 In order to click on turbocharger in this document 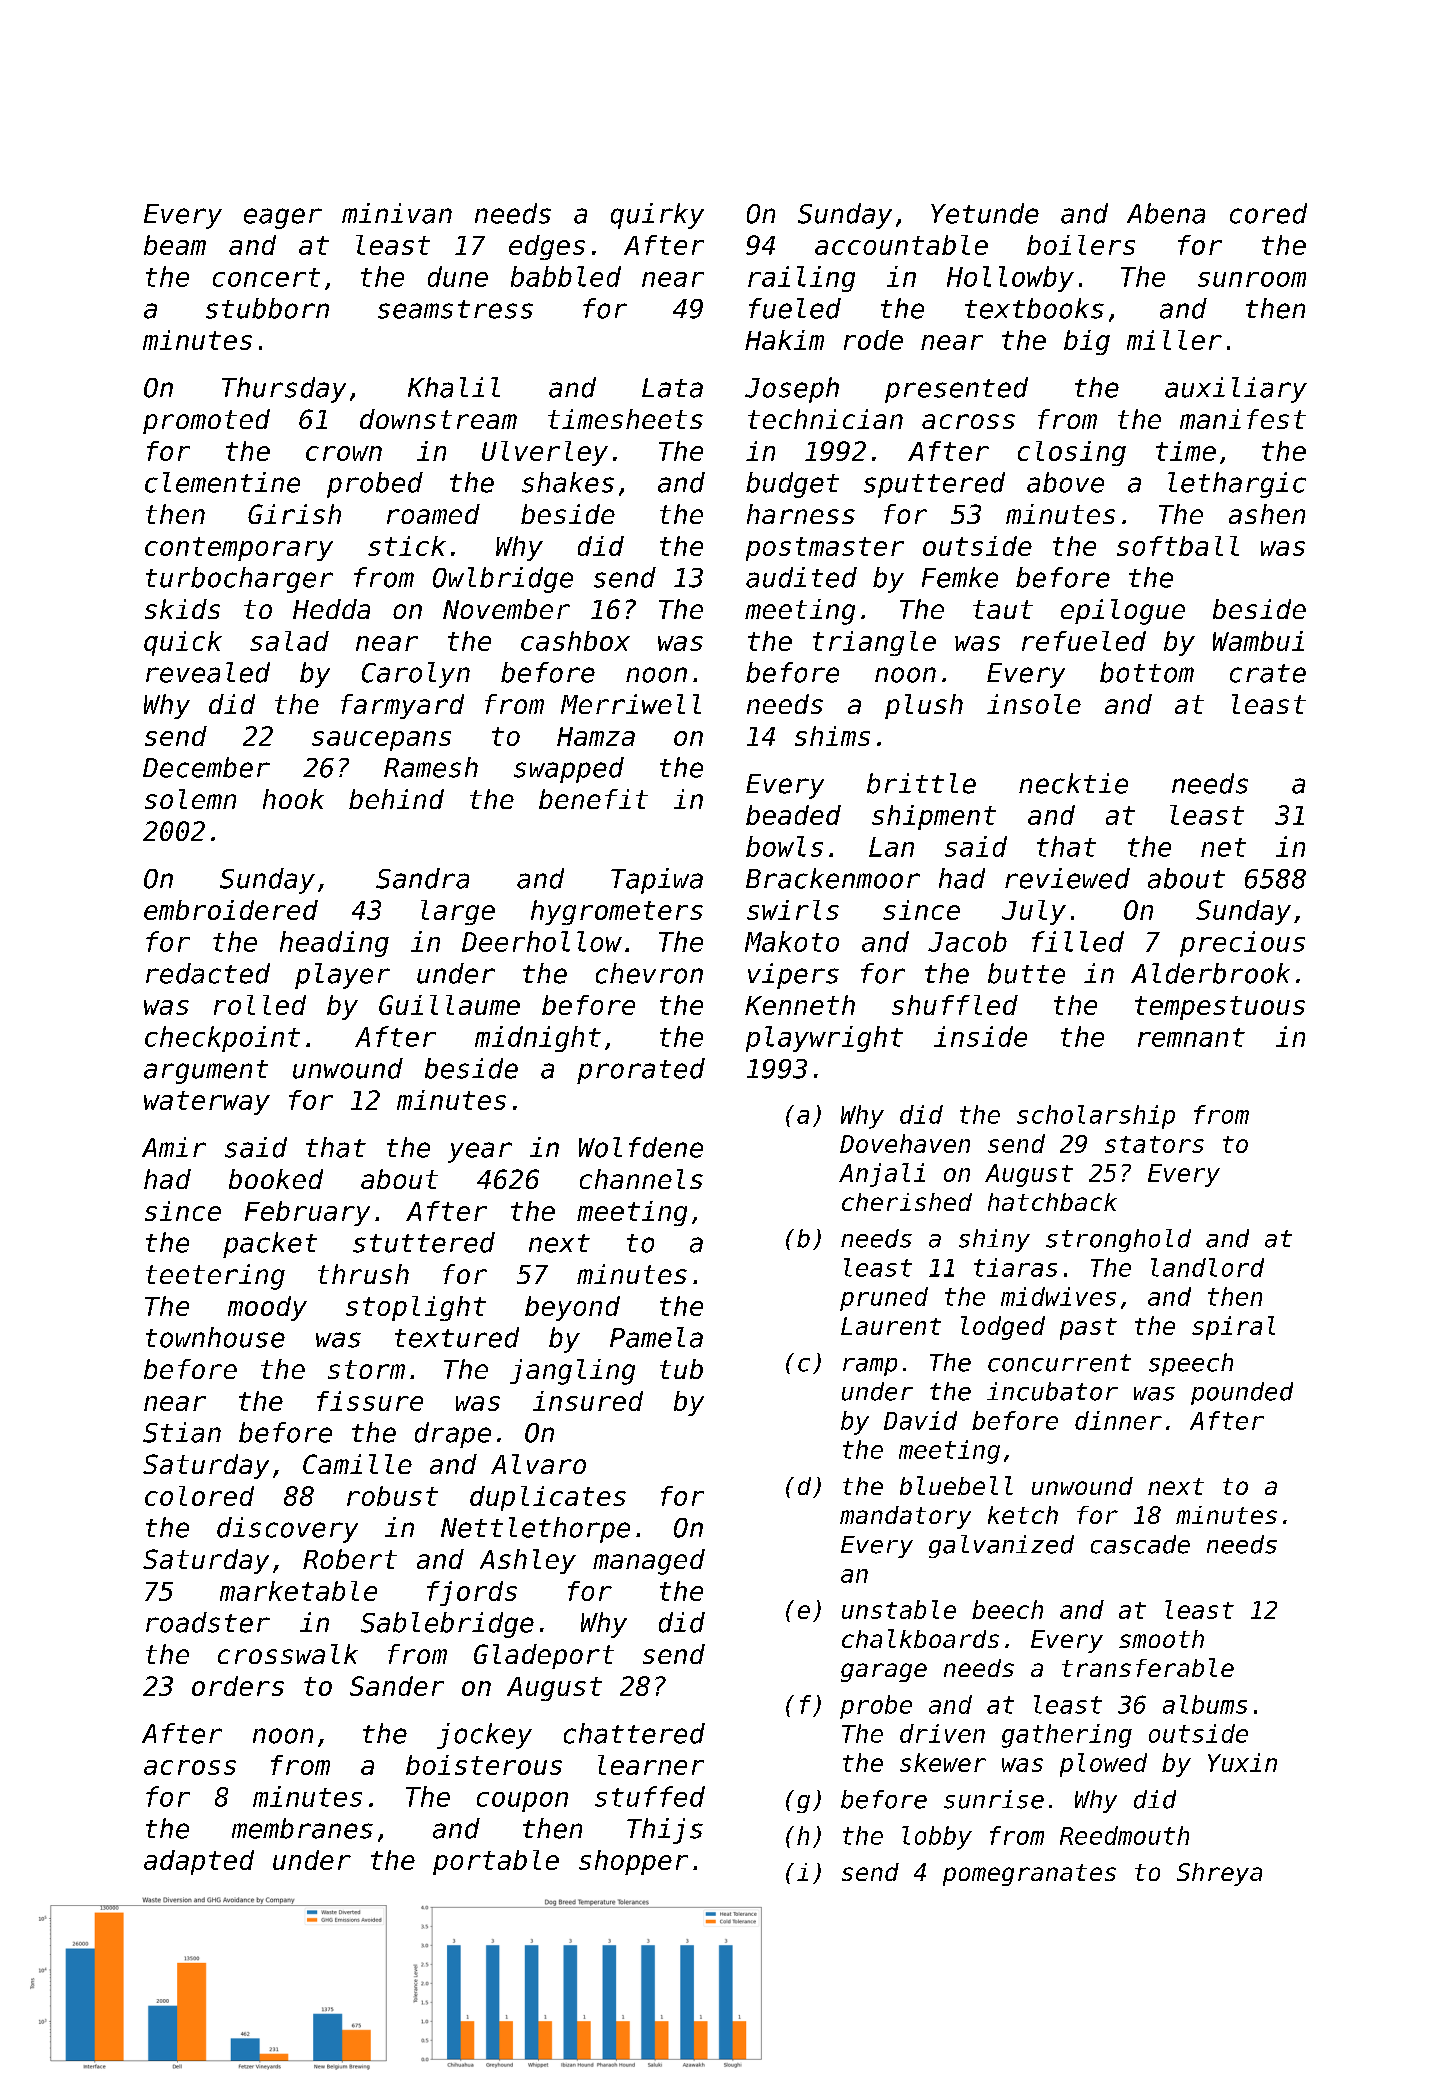, I will do `click(239, 580)`.
